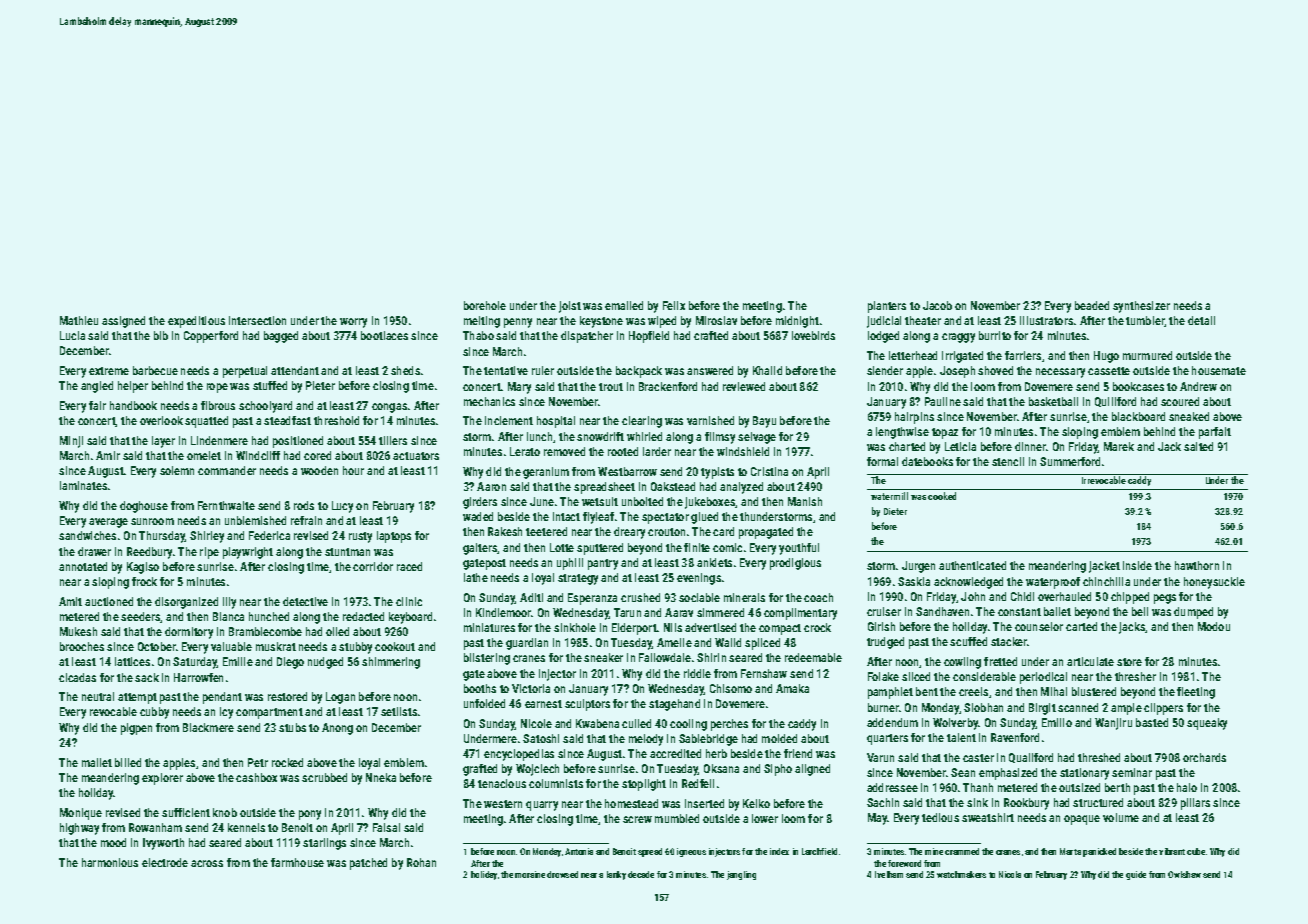  Describe the element at coordinates (363, 616) in the screenshot. I see `redacted` at that location.
